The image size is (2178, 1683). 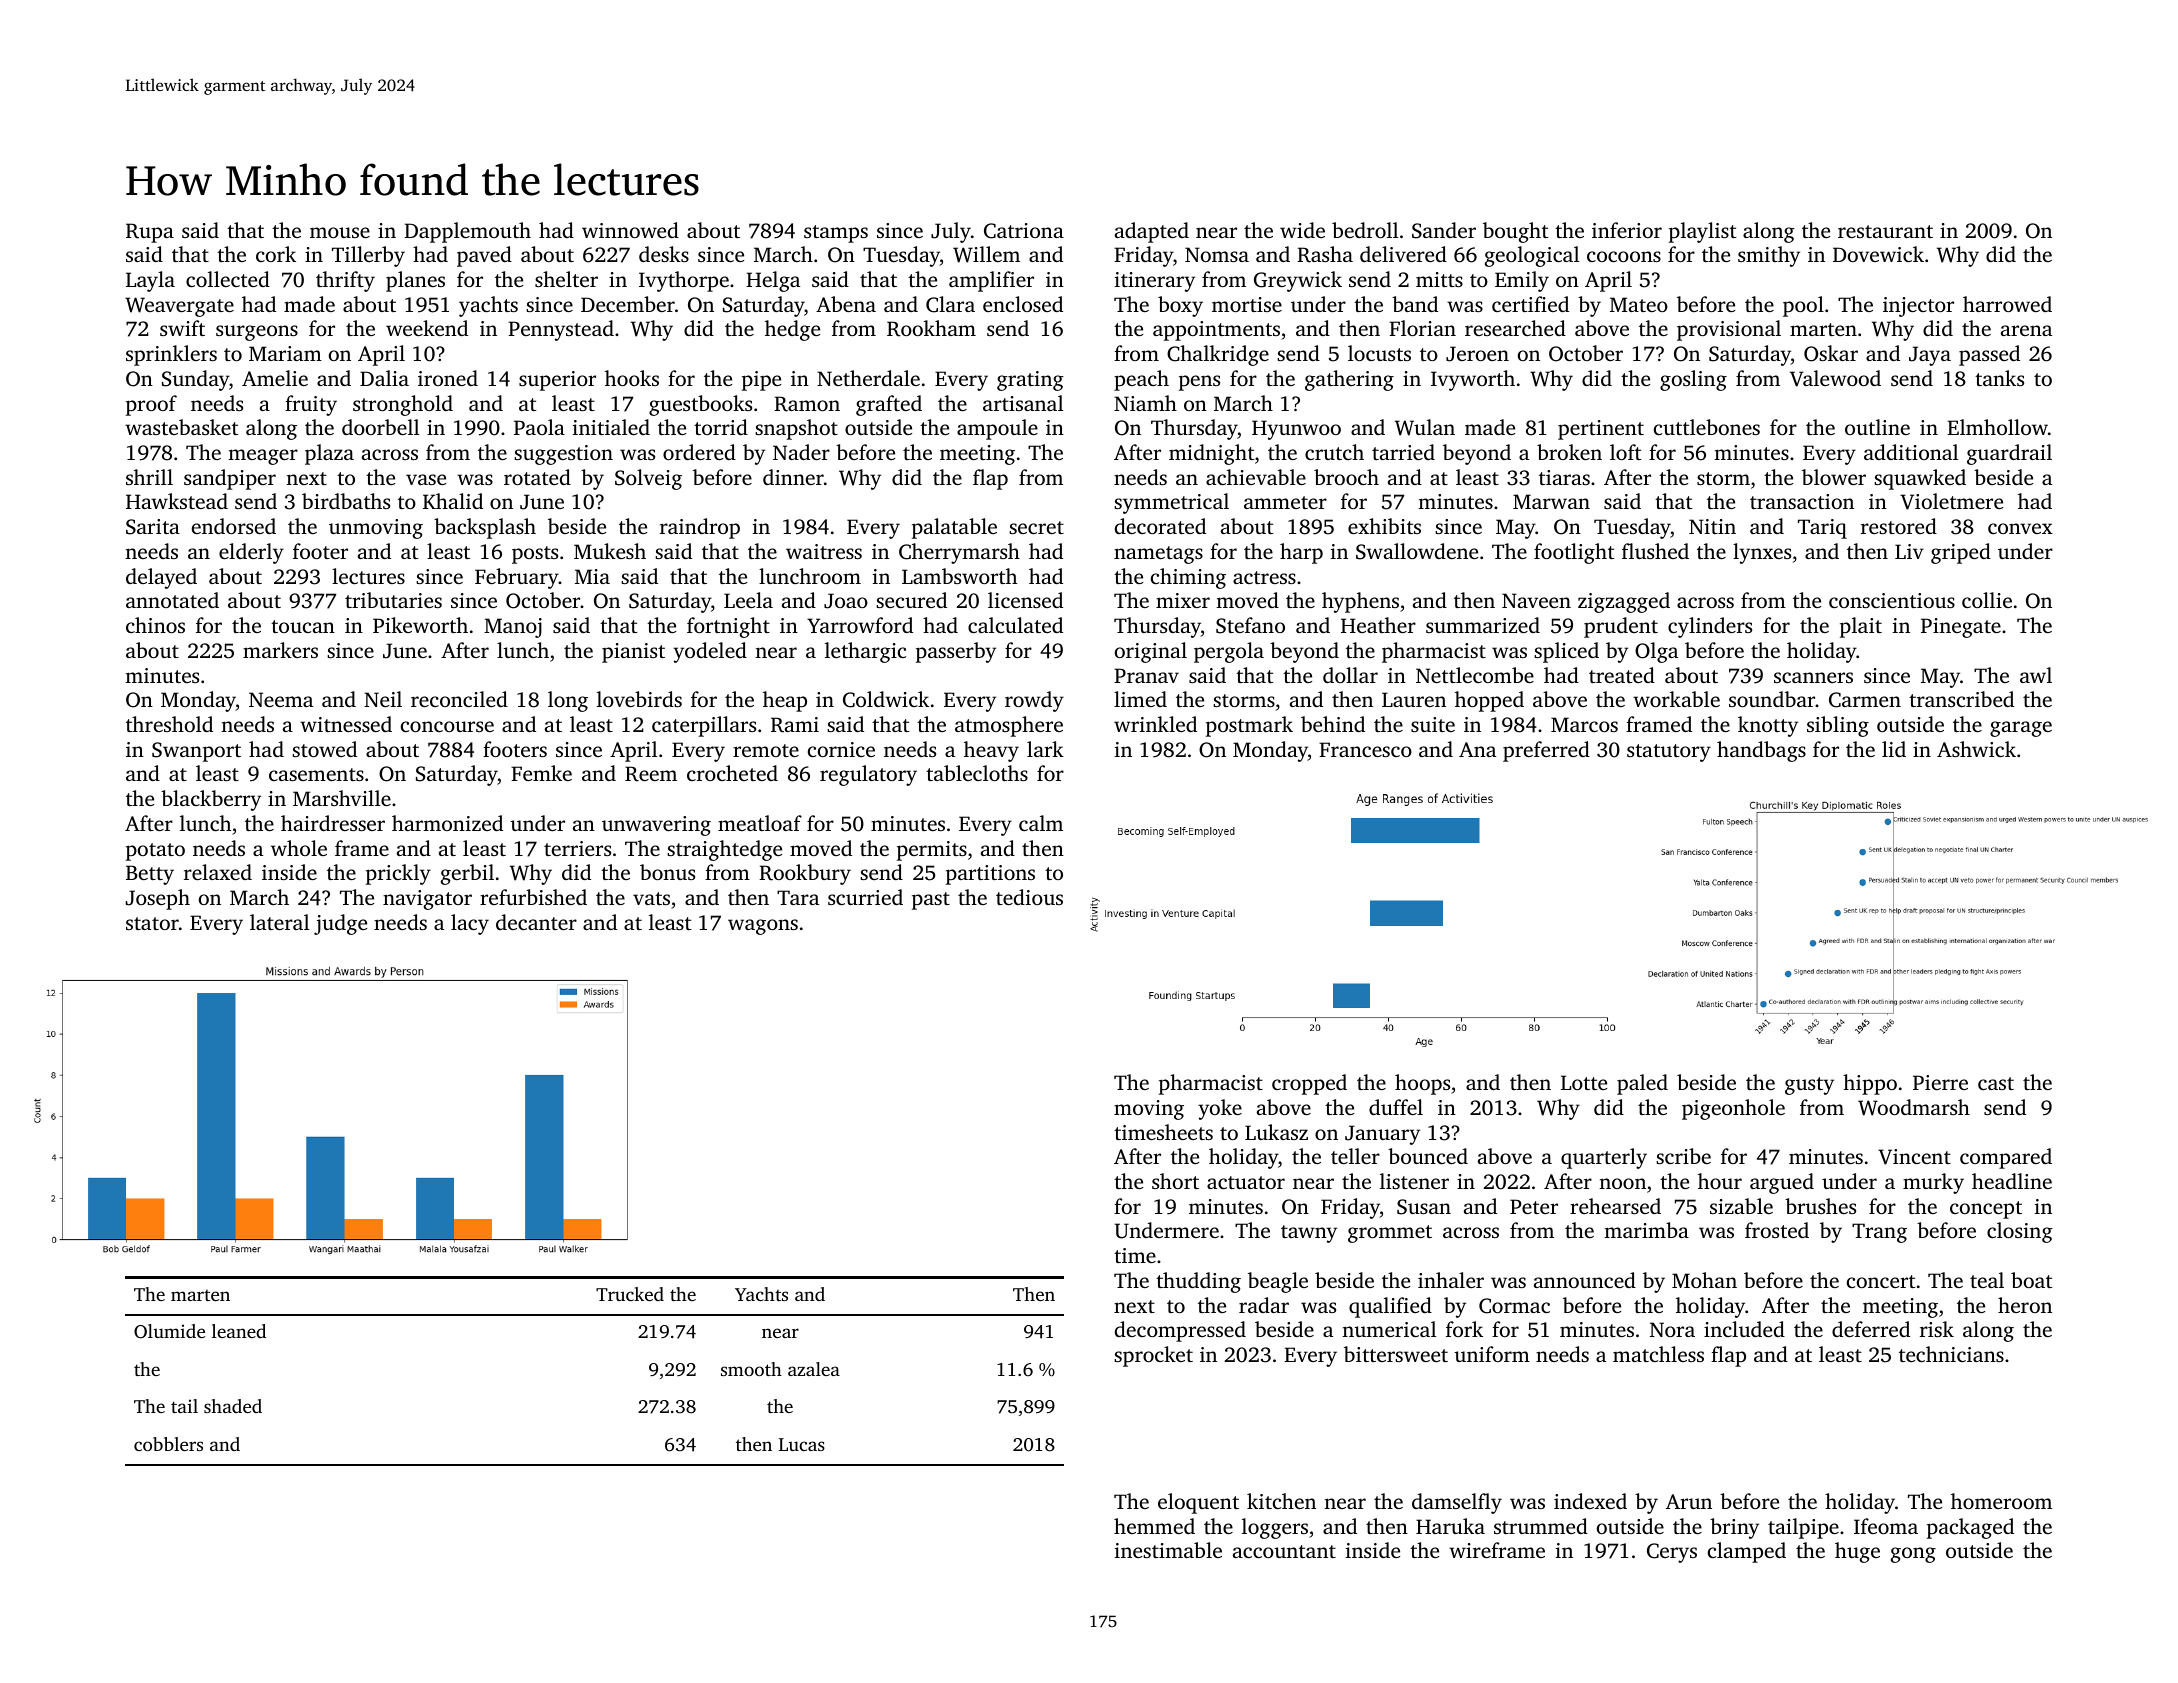 I want to click on Rupa, so click(x=150, y=233).
